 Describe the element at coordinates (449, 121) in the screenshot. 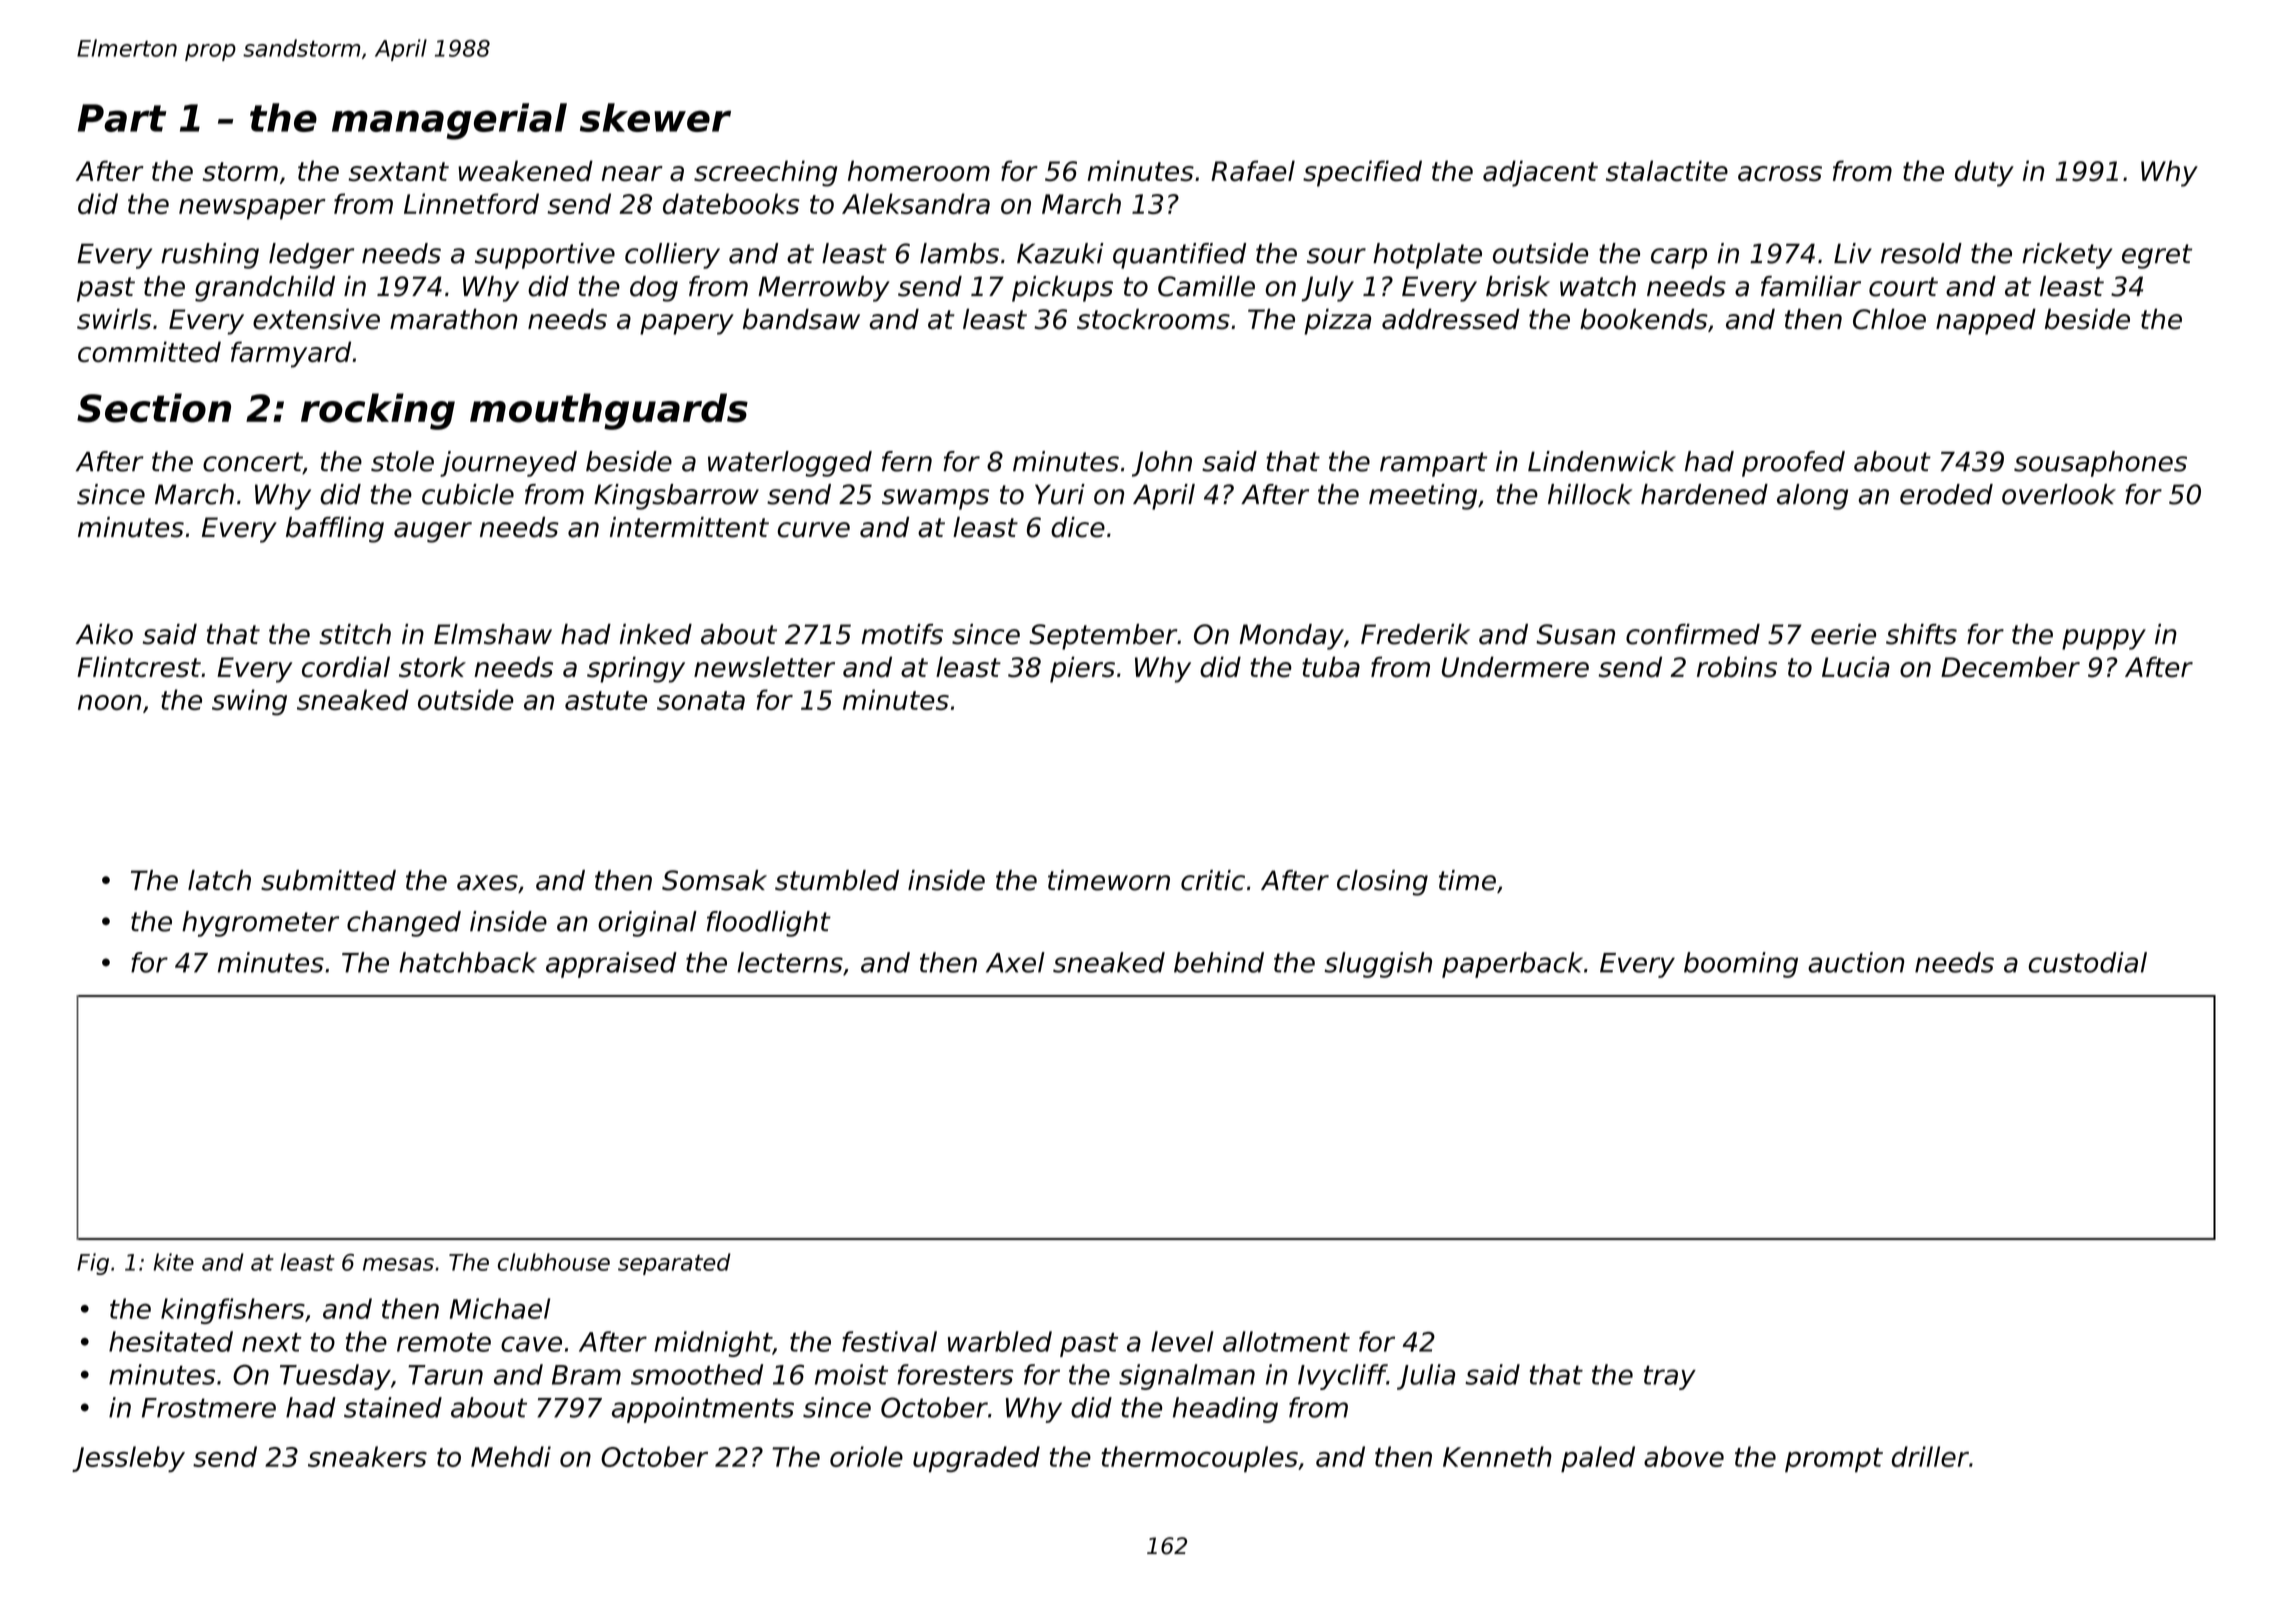

I see `managerial` at that location.
